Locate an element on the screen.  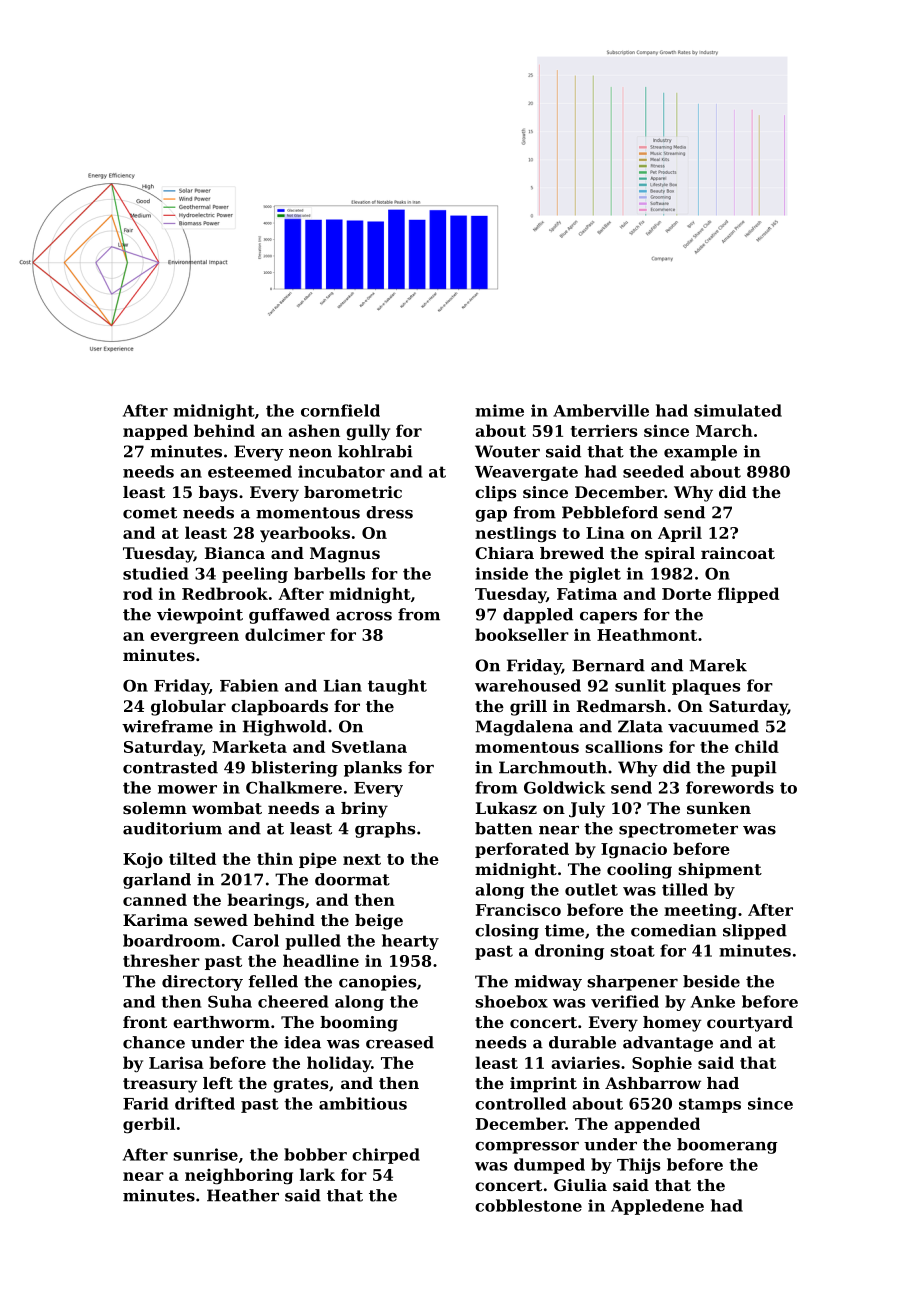
wireframe is located at coordinates (167, 726).
